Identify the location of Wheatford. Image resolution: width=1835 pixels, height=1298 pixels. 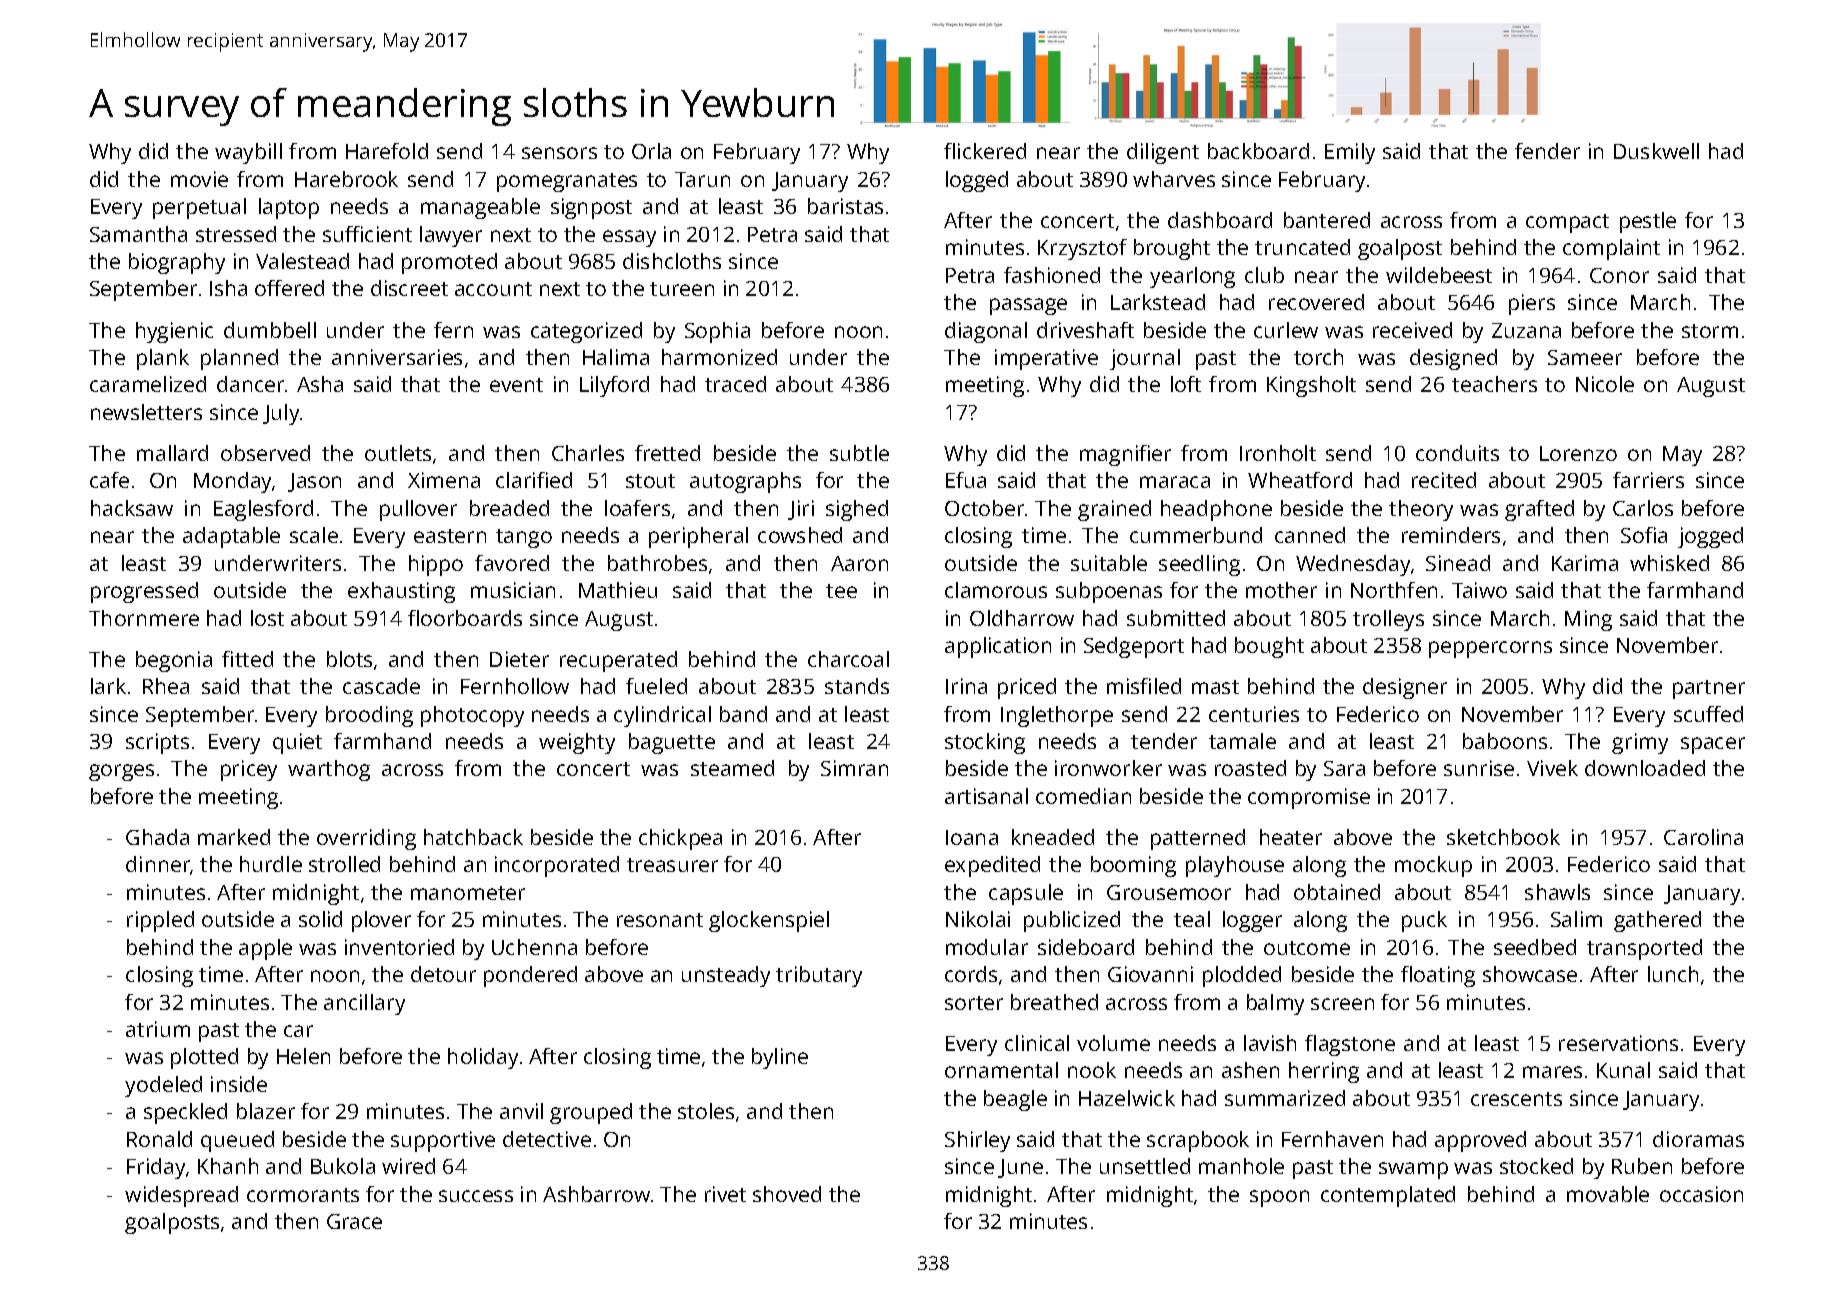
(1300, 480).
